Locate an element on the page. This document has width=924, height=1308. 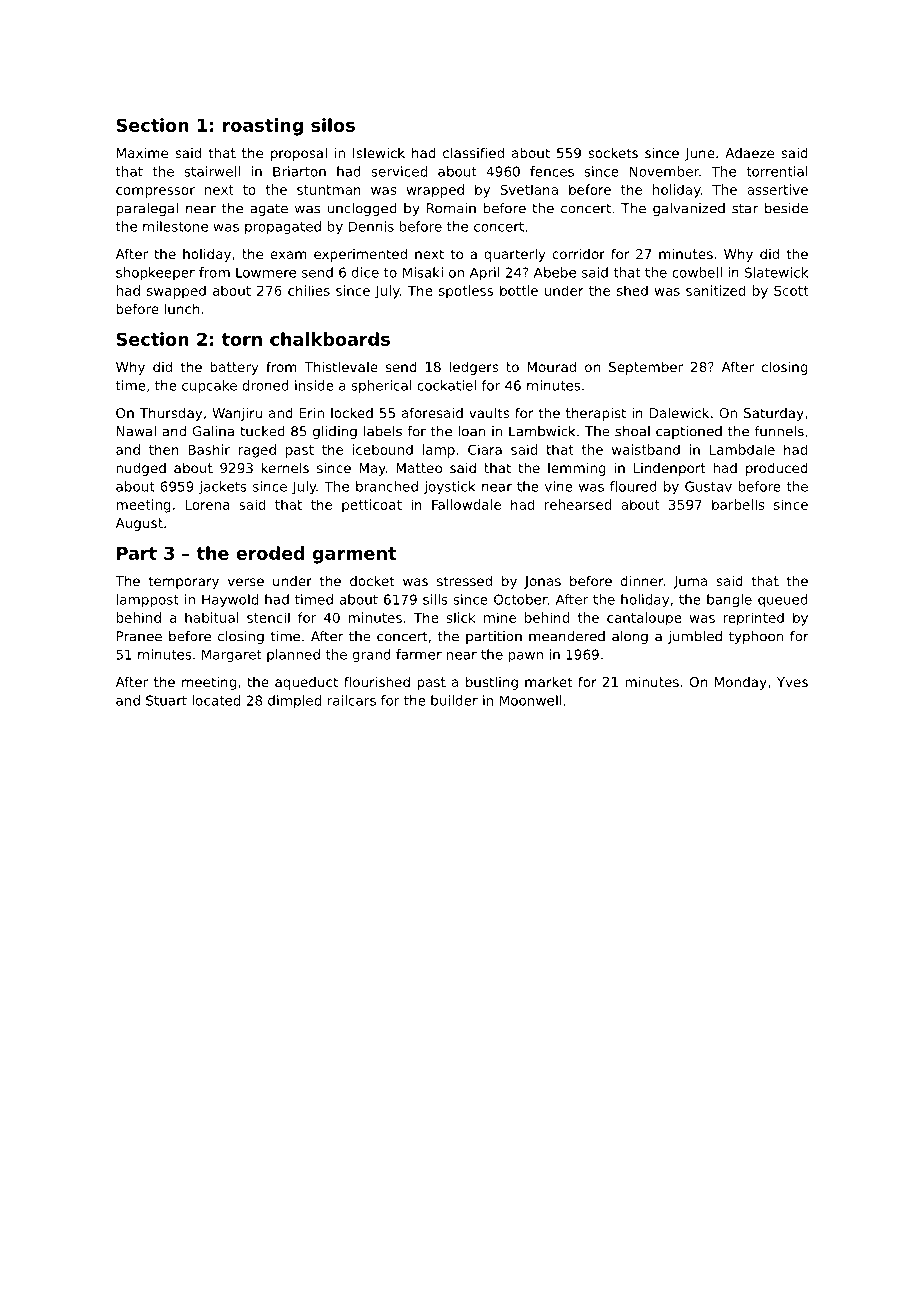
June is located at coordinates (700, 154).
